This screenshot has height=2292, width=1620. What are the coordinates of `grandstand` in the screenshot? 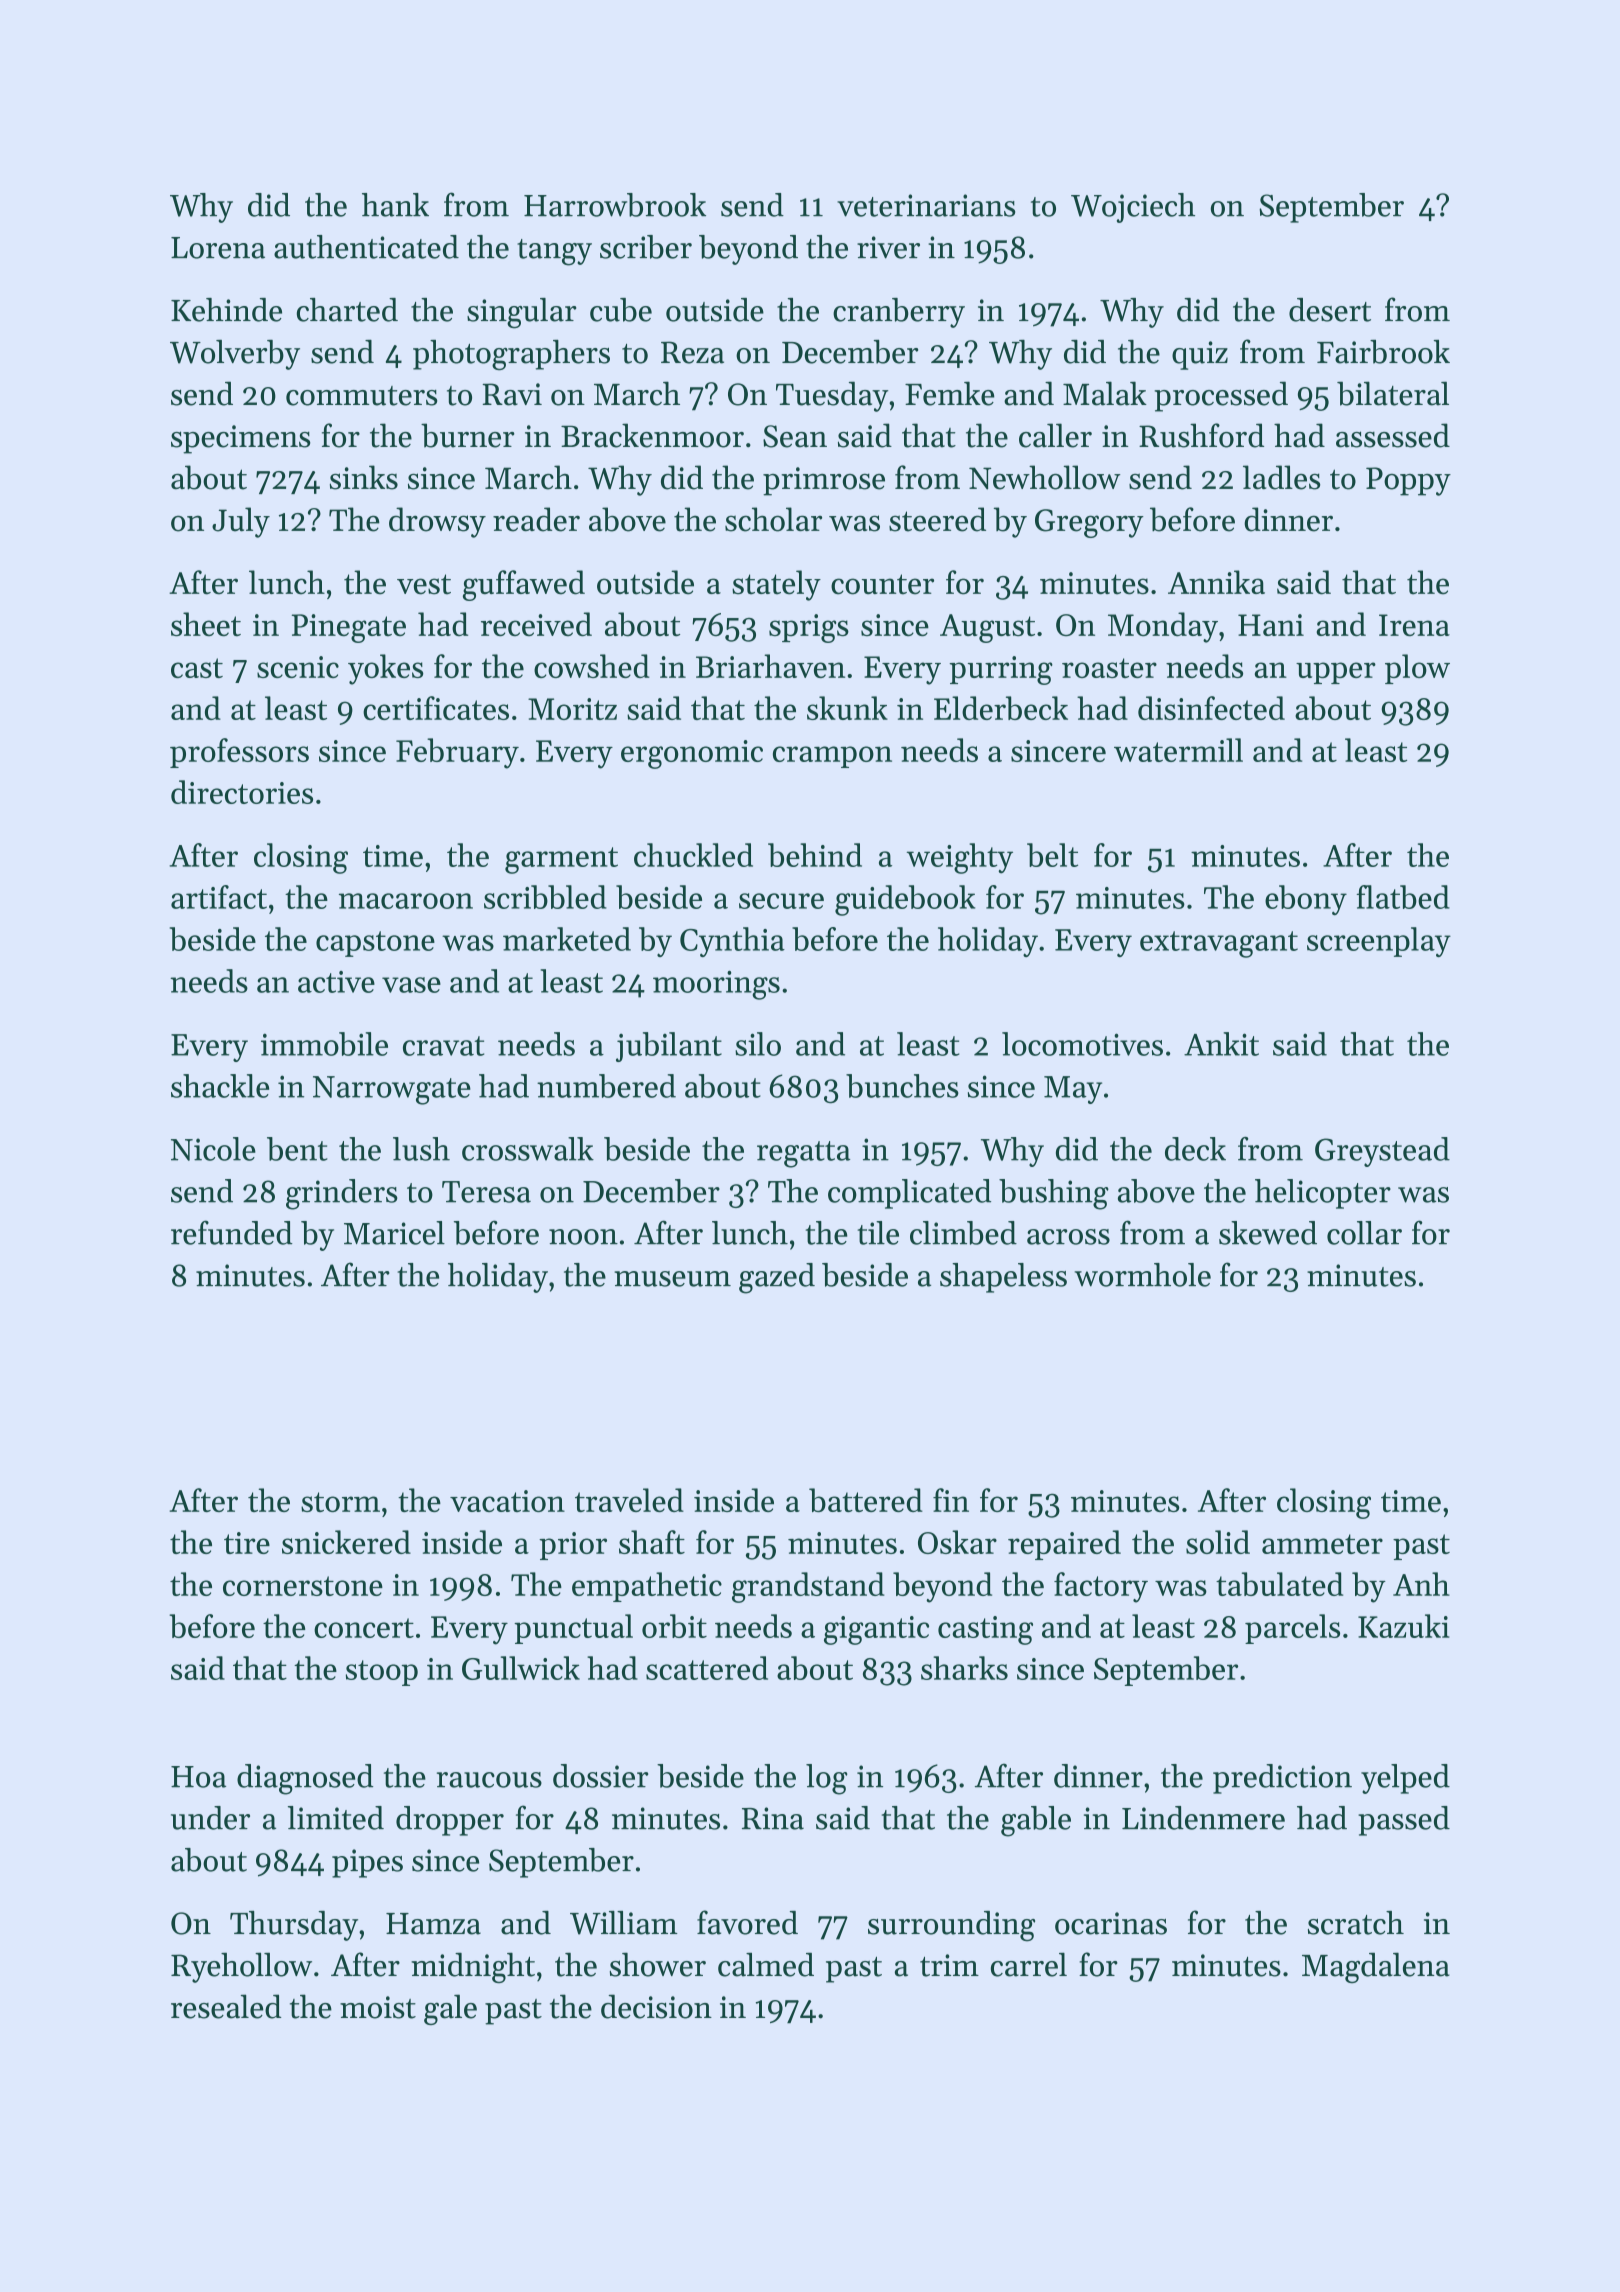 It's located at (808, 1587).
